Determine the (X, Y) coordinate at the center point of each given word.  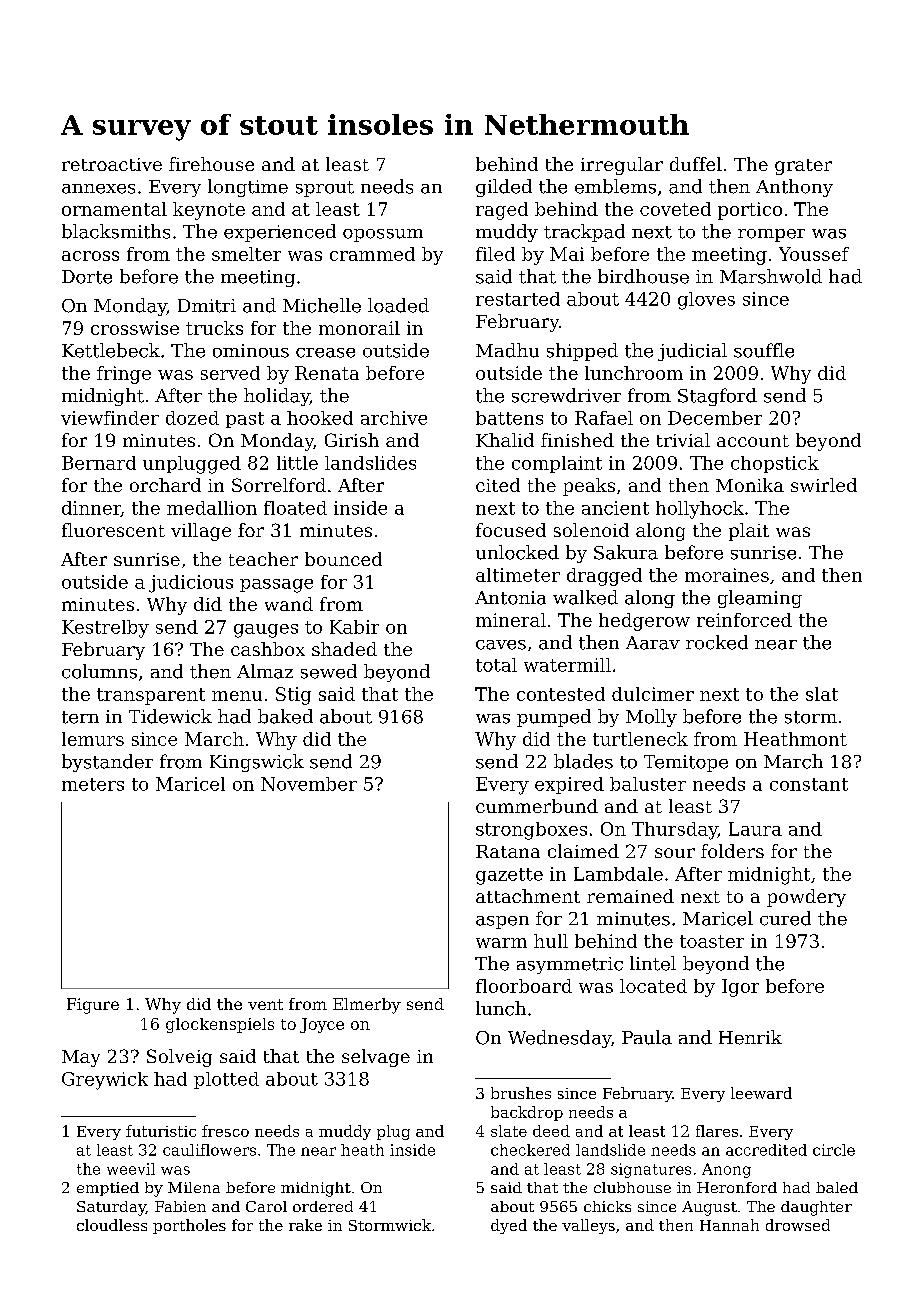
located (653, 986)
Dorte (87, 277)
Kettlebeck (111, 350)
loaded (398, 305)
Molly (651, 718)
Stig (293, 696)
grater (803, 167)
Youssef (814, 254)
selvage (376, 1058)
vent (265, 1004)
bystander (107, 763)
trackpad (584, 233)
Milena (194, 1187)
